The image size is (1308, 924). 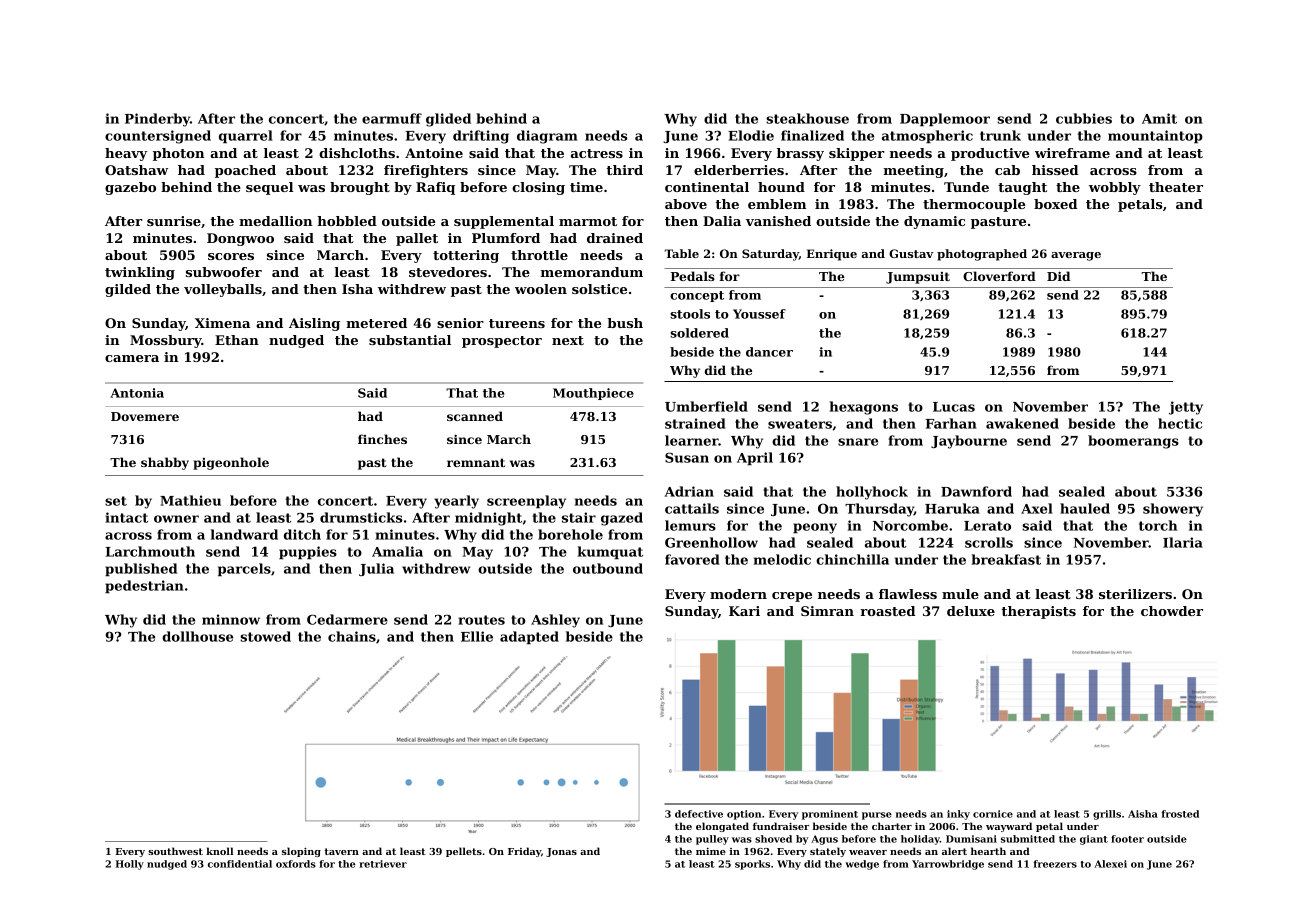 I want to click on stevedores, so click(x=448, y=272).
